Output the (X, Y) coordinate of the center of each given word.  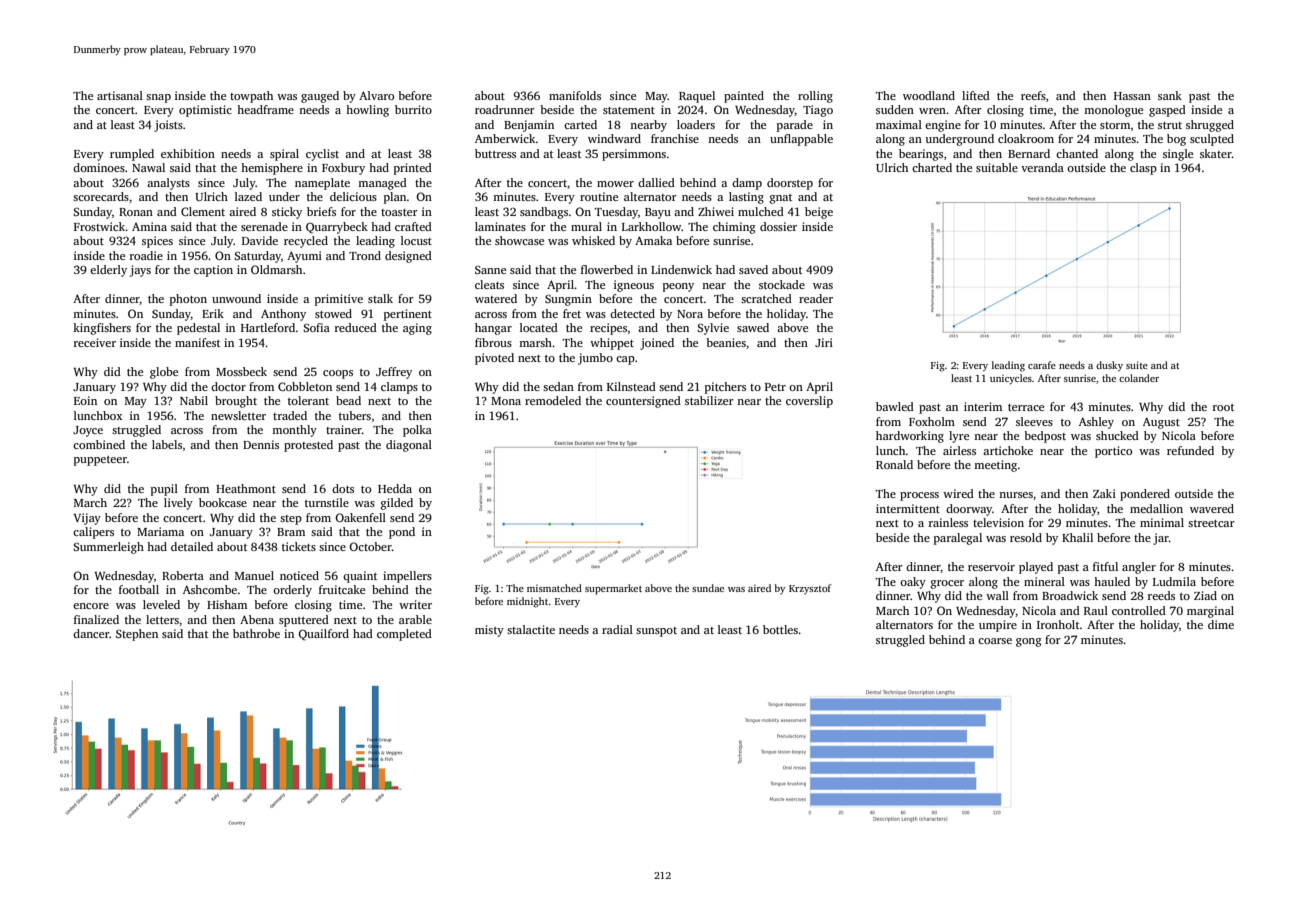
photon (188, 300)
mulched (761, 211)
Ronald (894, 464)
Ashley (1096, 423)
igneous (634, 286)
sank (1170, 95)
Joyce (88, 431)
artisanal (120, 95)
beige (819, 213)
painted (744, 97)
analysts (168, 184)
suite (1137, 365)
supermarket (613, 589)
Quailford (323, 635)
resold (1026, 537)
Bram (291, 532)
